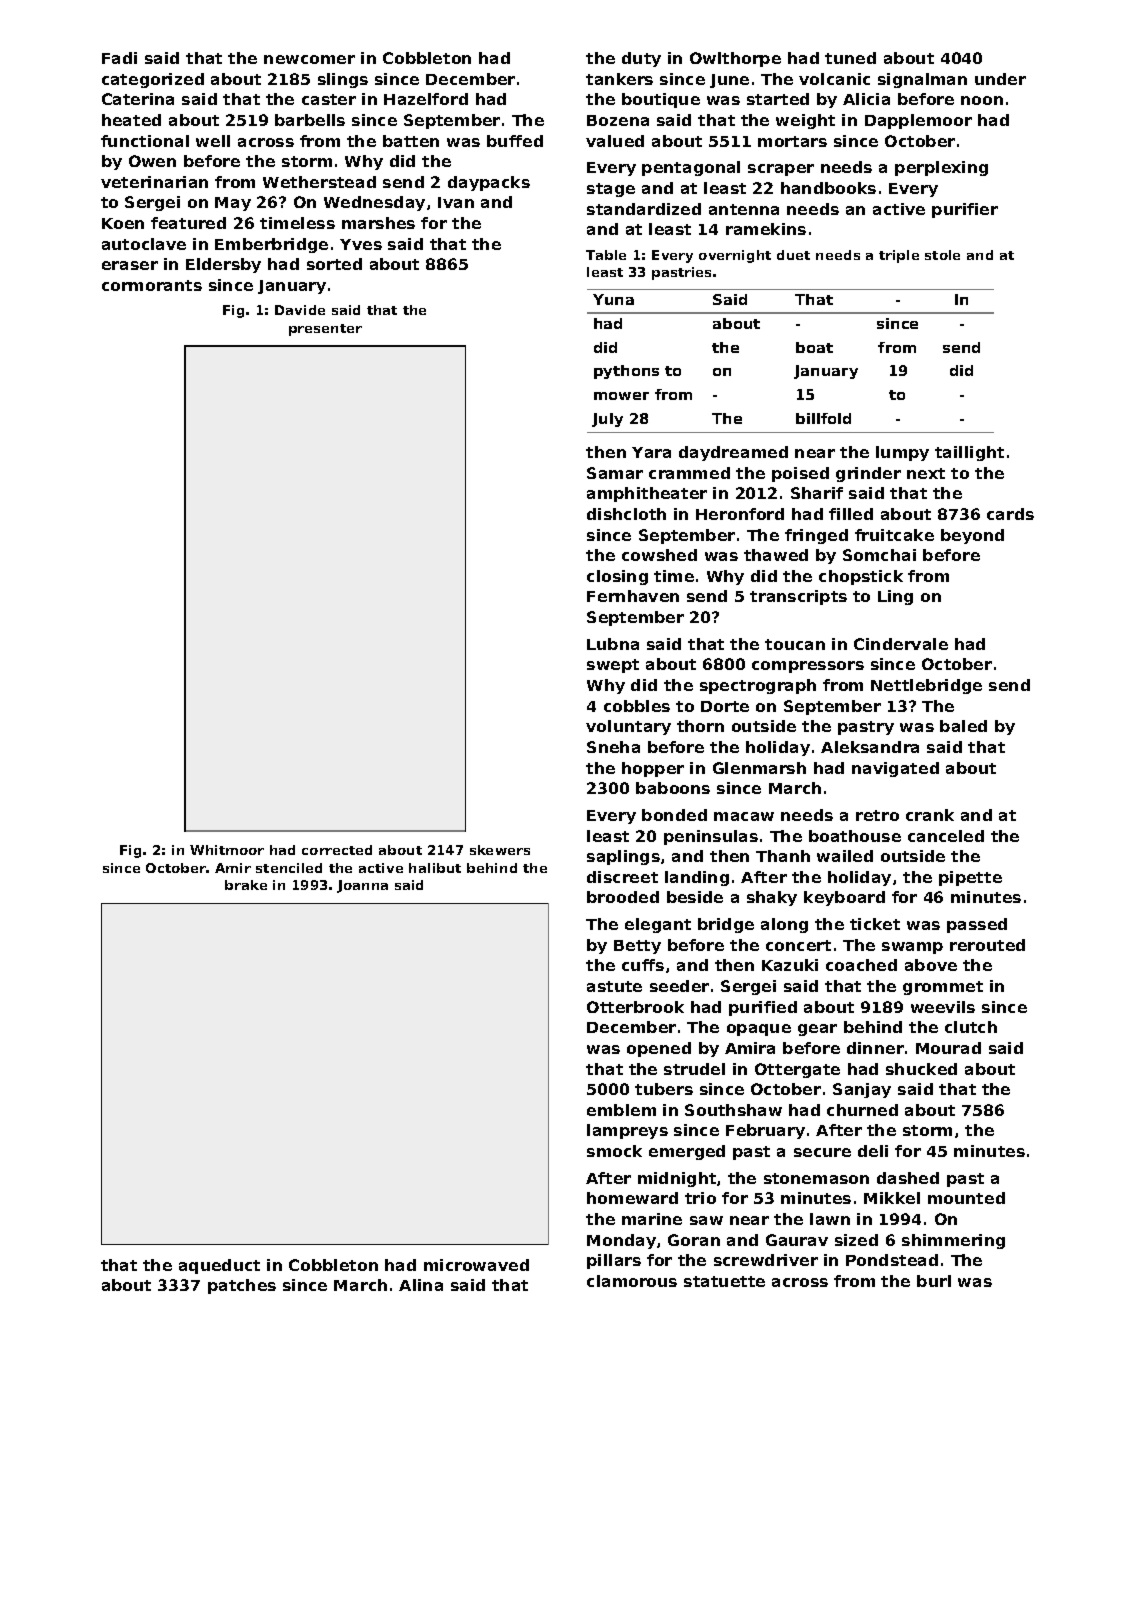 This document has width=1136, height=1606. Describe the element at coordinates (922, 80) in the document. I see `signalman` at that location.
